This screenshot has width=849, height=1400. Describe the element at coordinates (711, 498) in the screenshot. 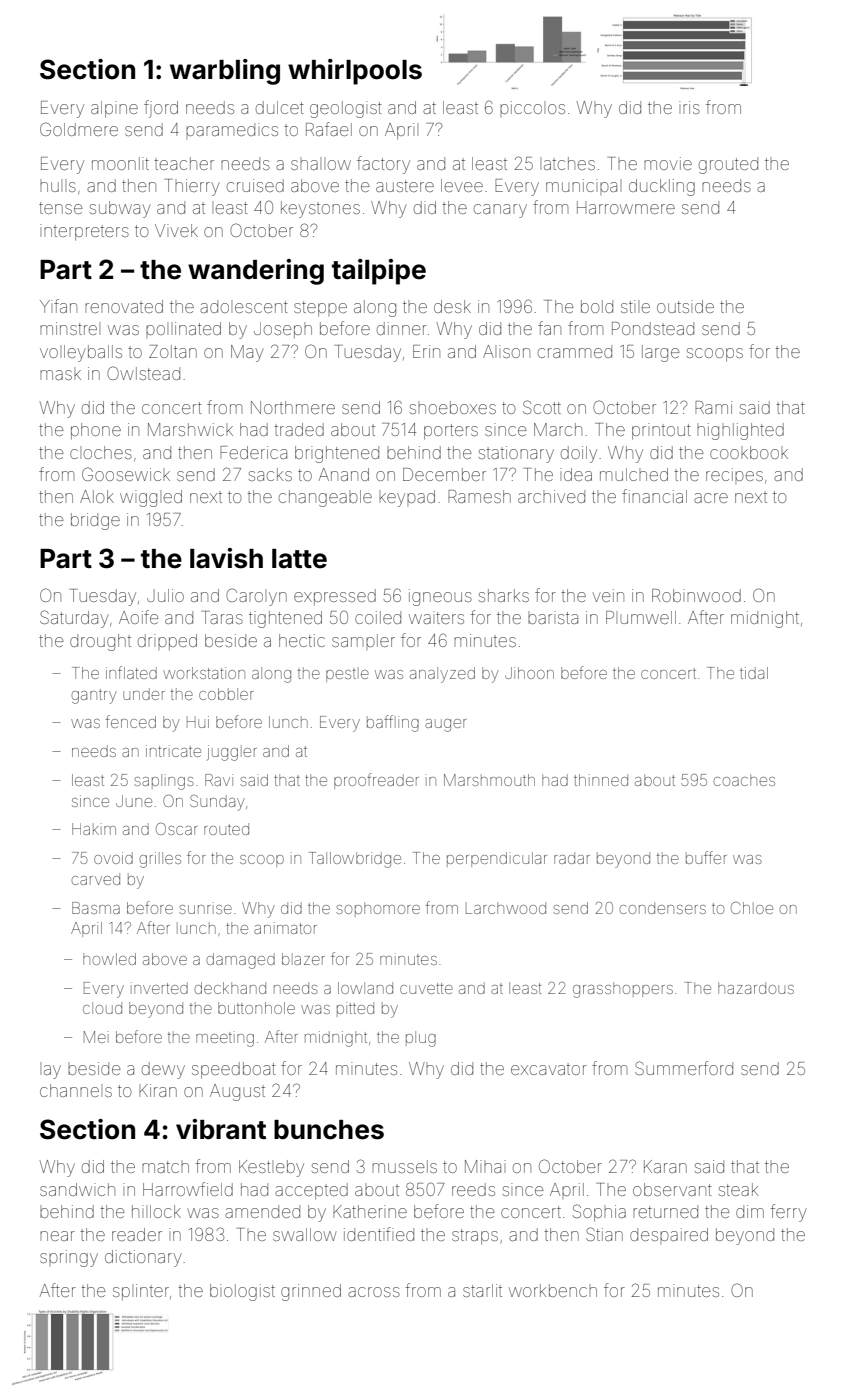

I see `acre` at that location.
